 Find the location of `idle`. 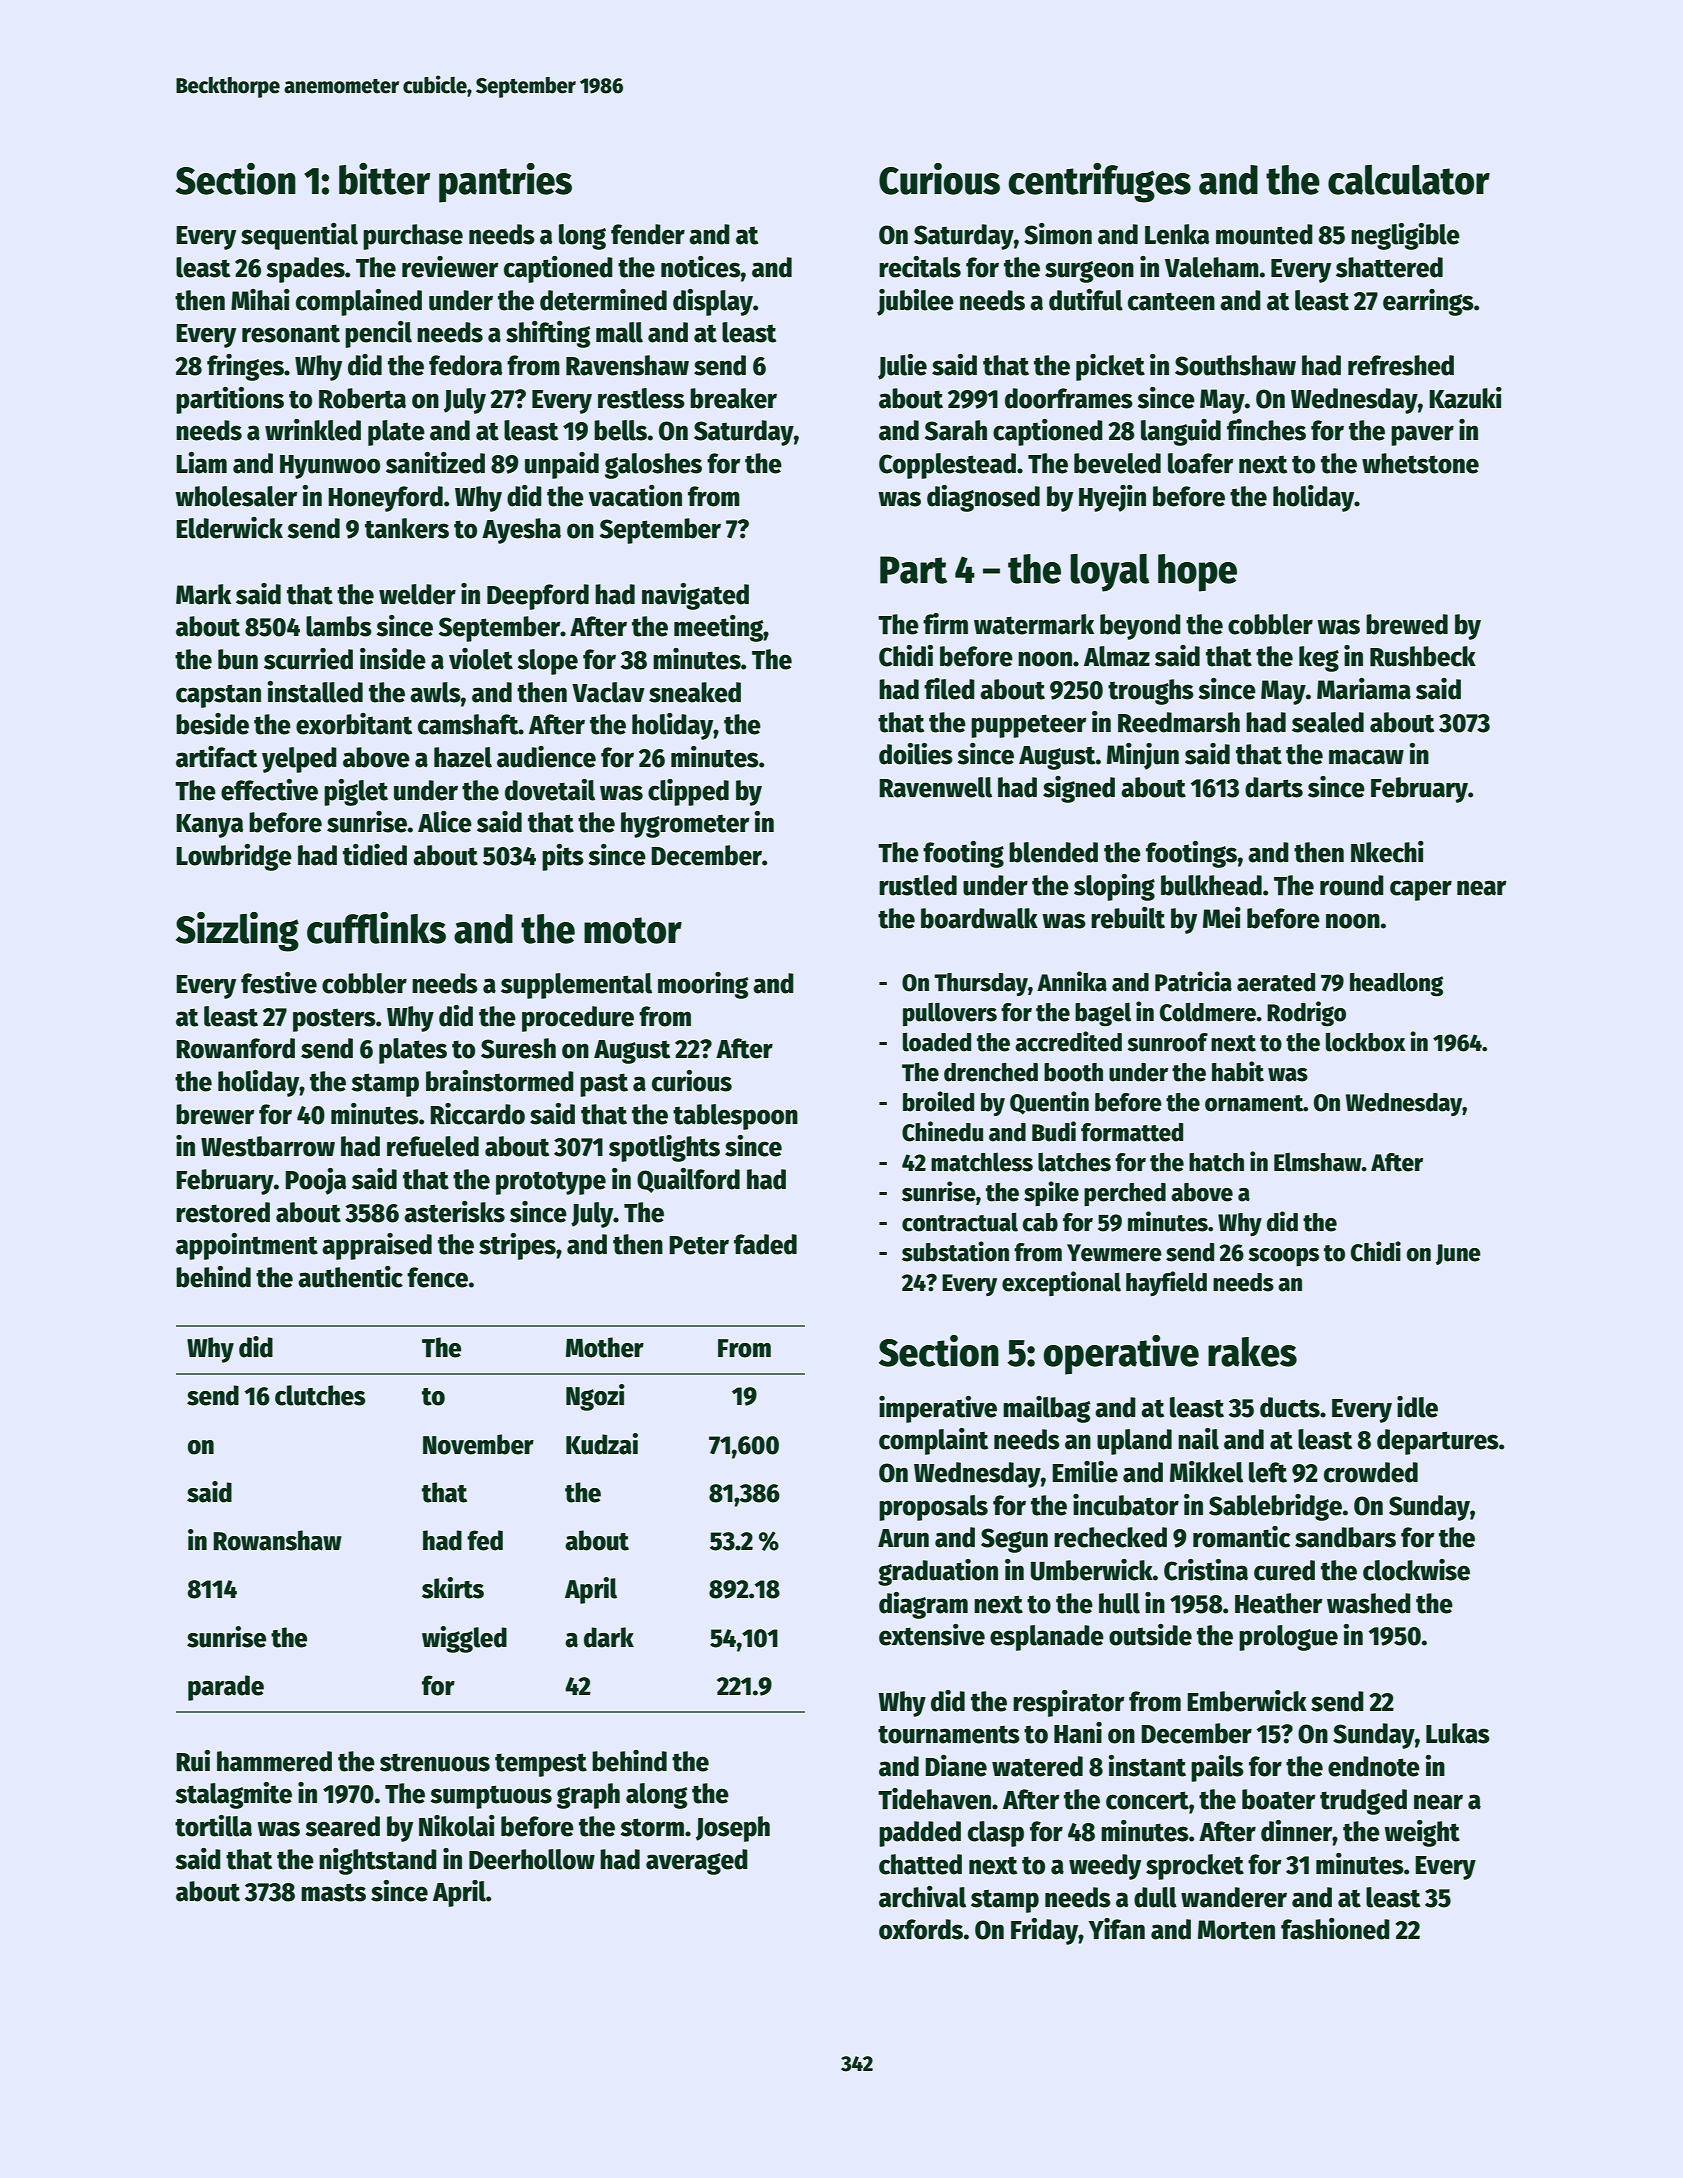

idle is located at coordinates (1417, 1407).
